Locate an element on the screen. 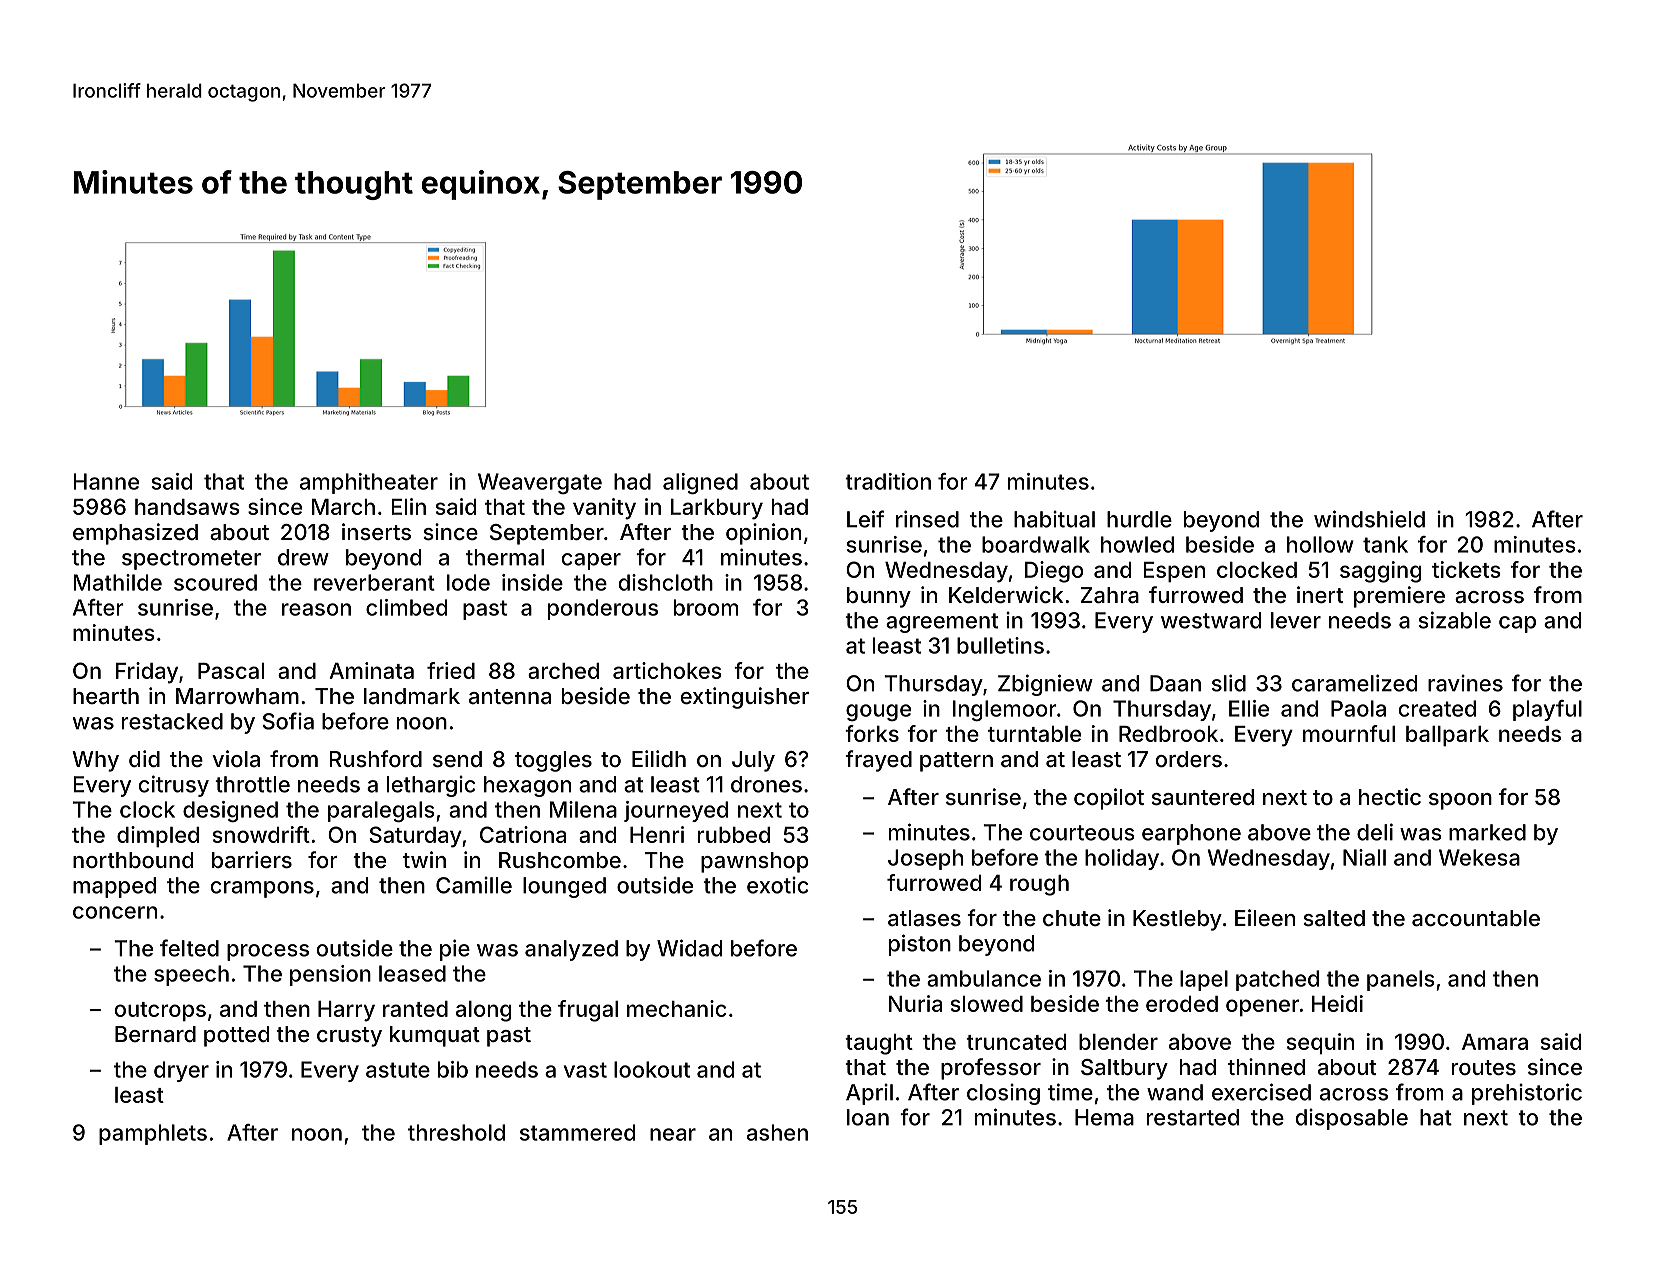  ballpark is located at coordinates (1447, 736).
